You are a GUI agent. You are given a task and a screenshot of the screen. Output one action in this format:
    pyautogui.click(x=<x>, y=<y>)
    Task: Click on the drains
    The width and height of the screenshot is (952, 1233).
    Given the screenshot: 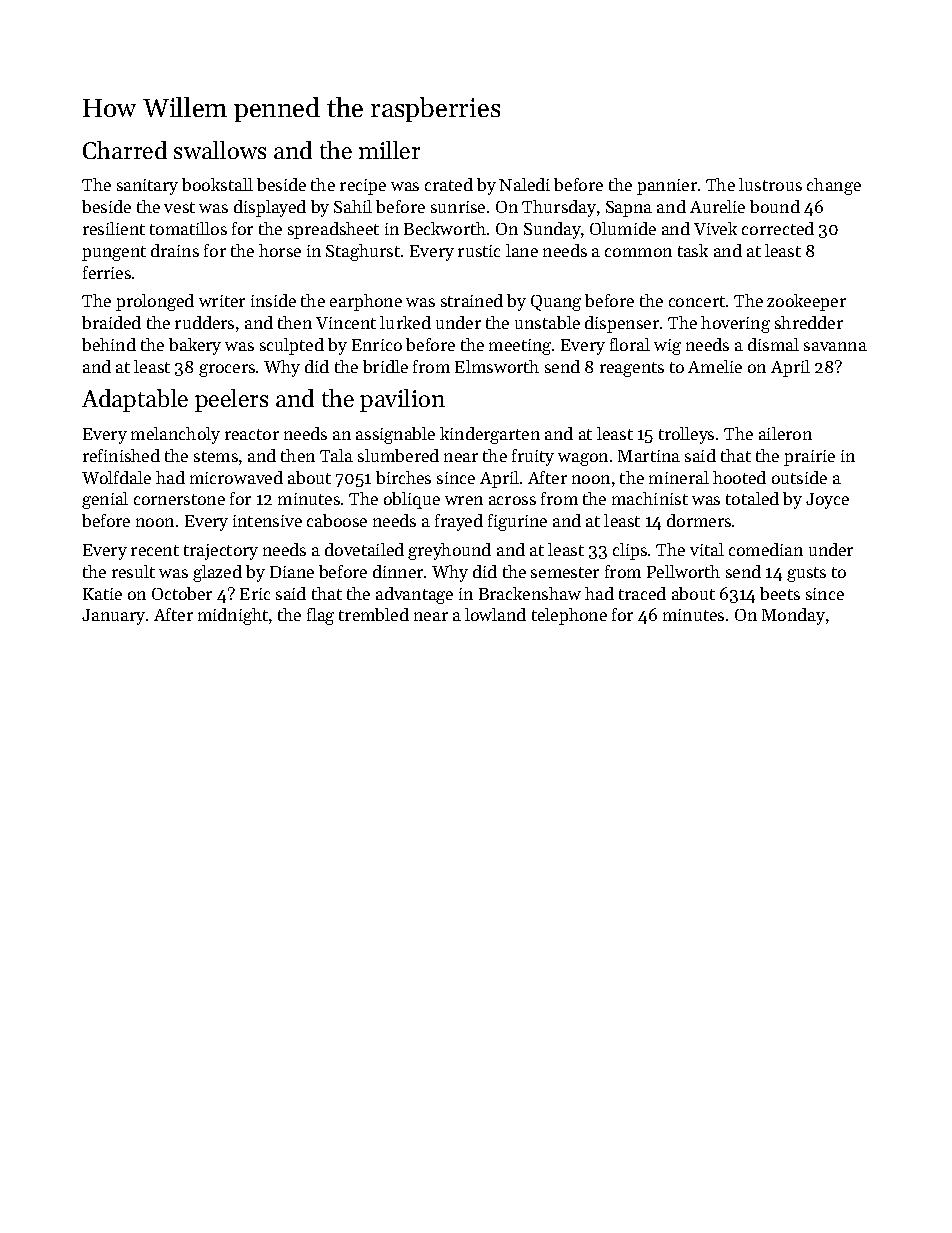 What is the action you would take?
    pyautogui.click(x=175, y=250)
